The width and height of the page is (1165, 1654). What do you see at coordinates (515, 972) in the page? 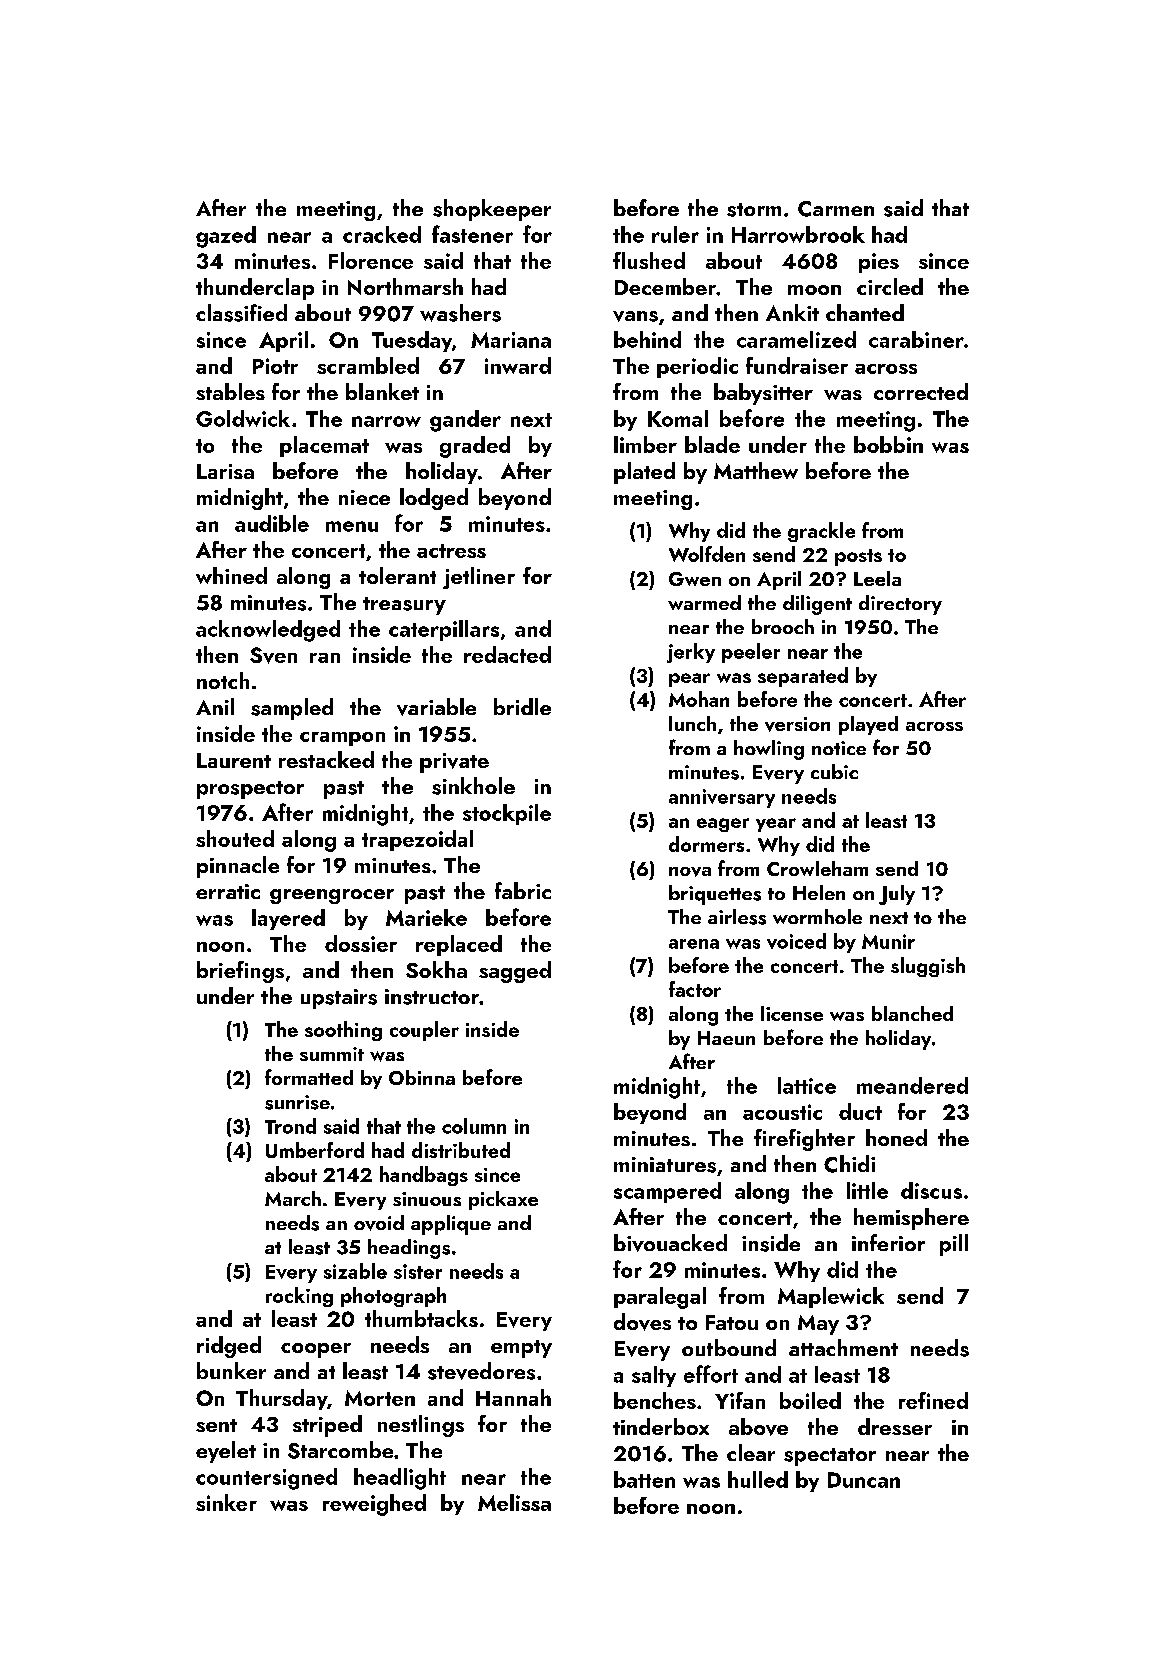
I see `sagged` at bounding box center [515, 972].
